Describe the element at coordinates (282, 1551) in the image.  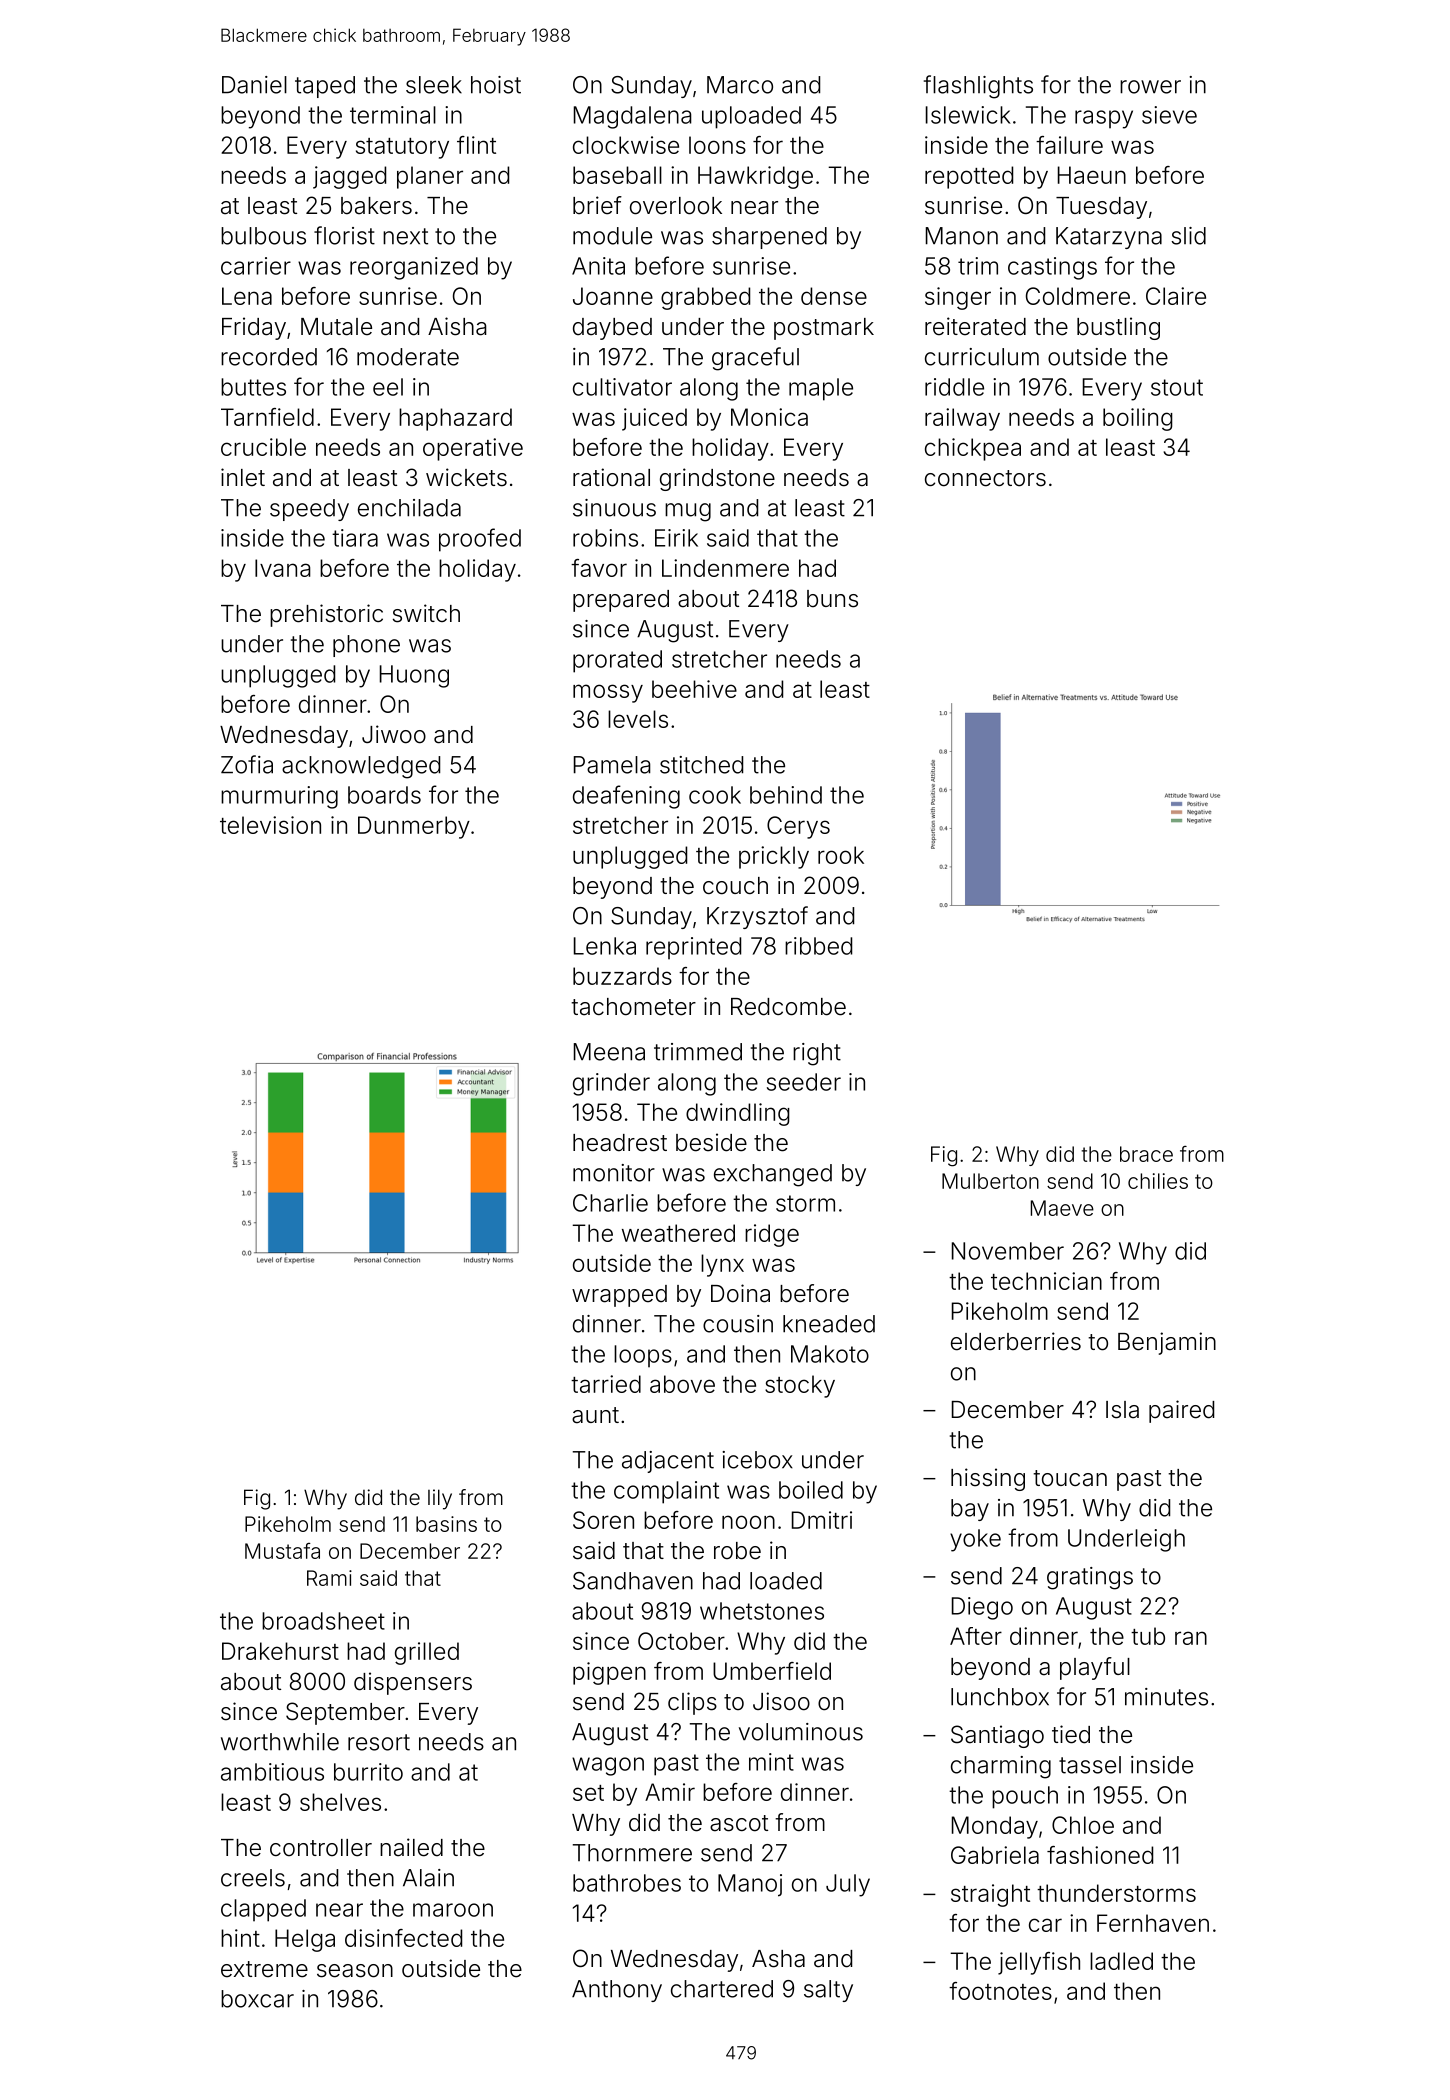
I see `Mustafa` at that location.
